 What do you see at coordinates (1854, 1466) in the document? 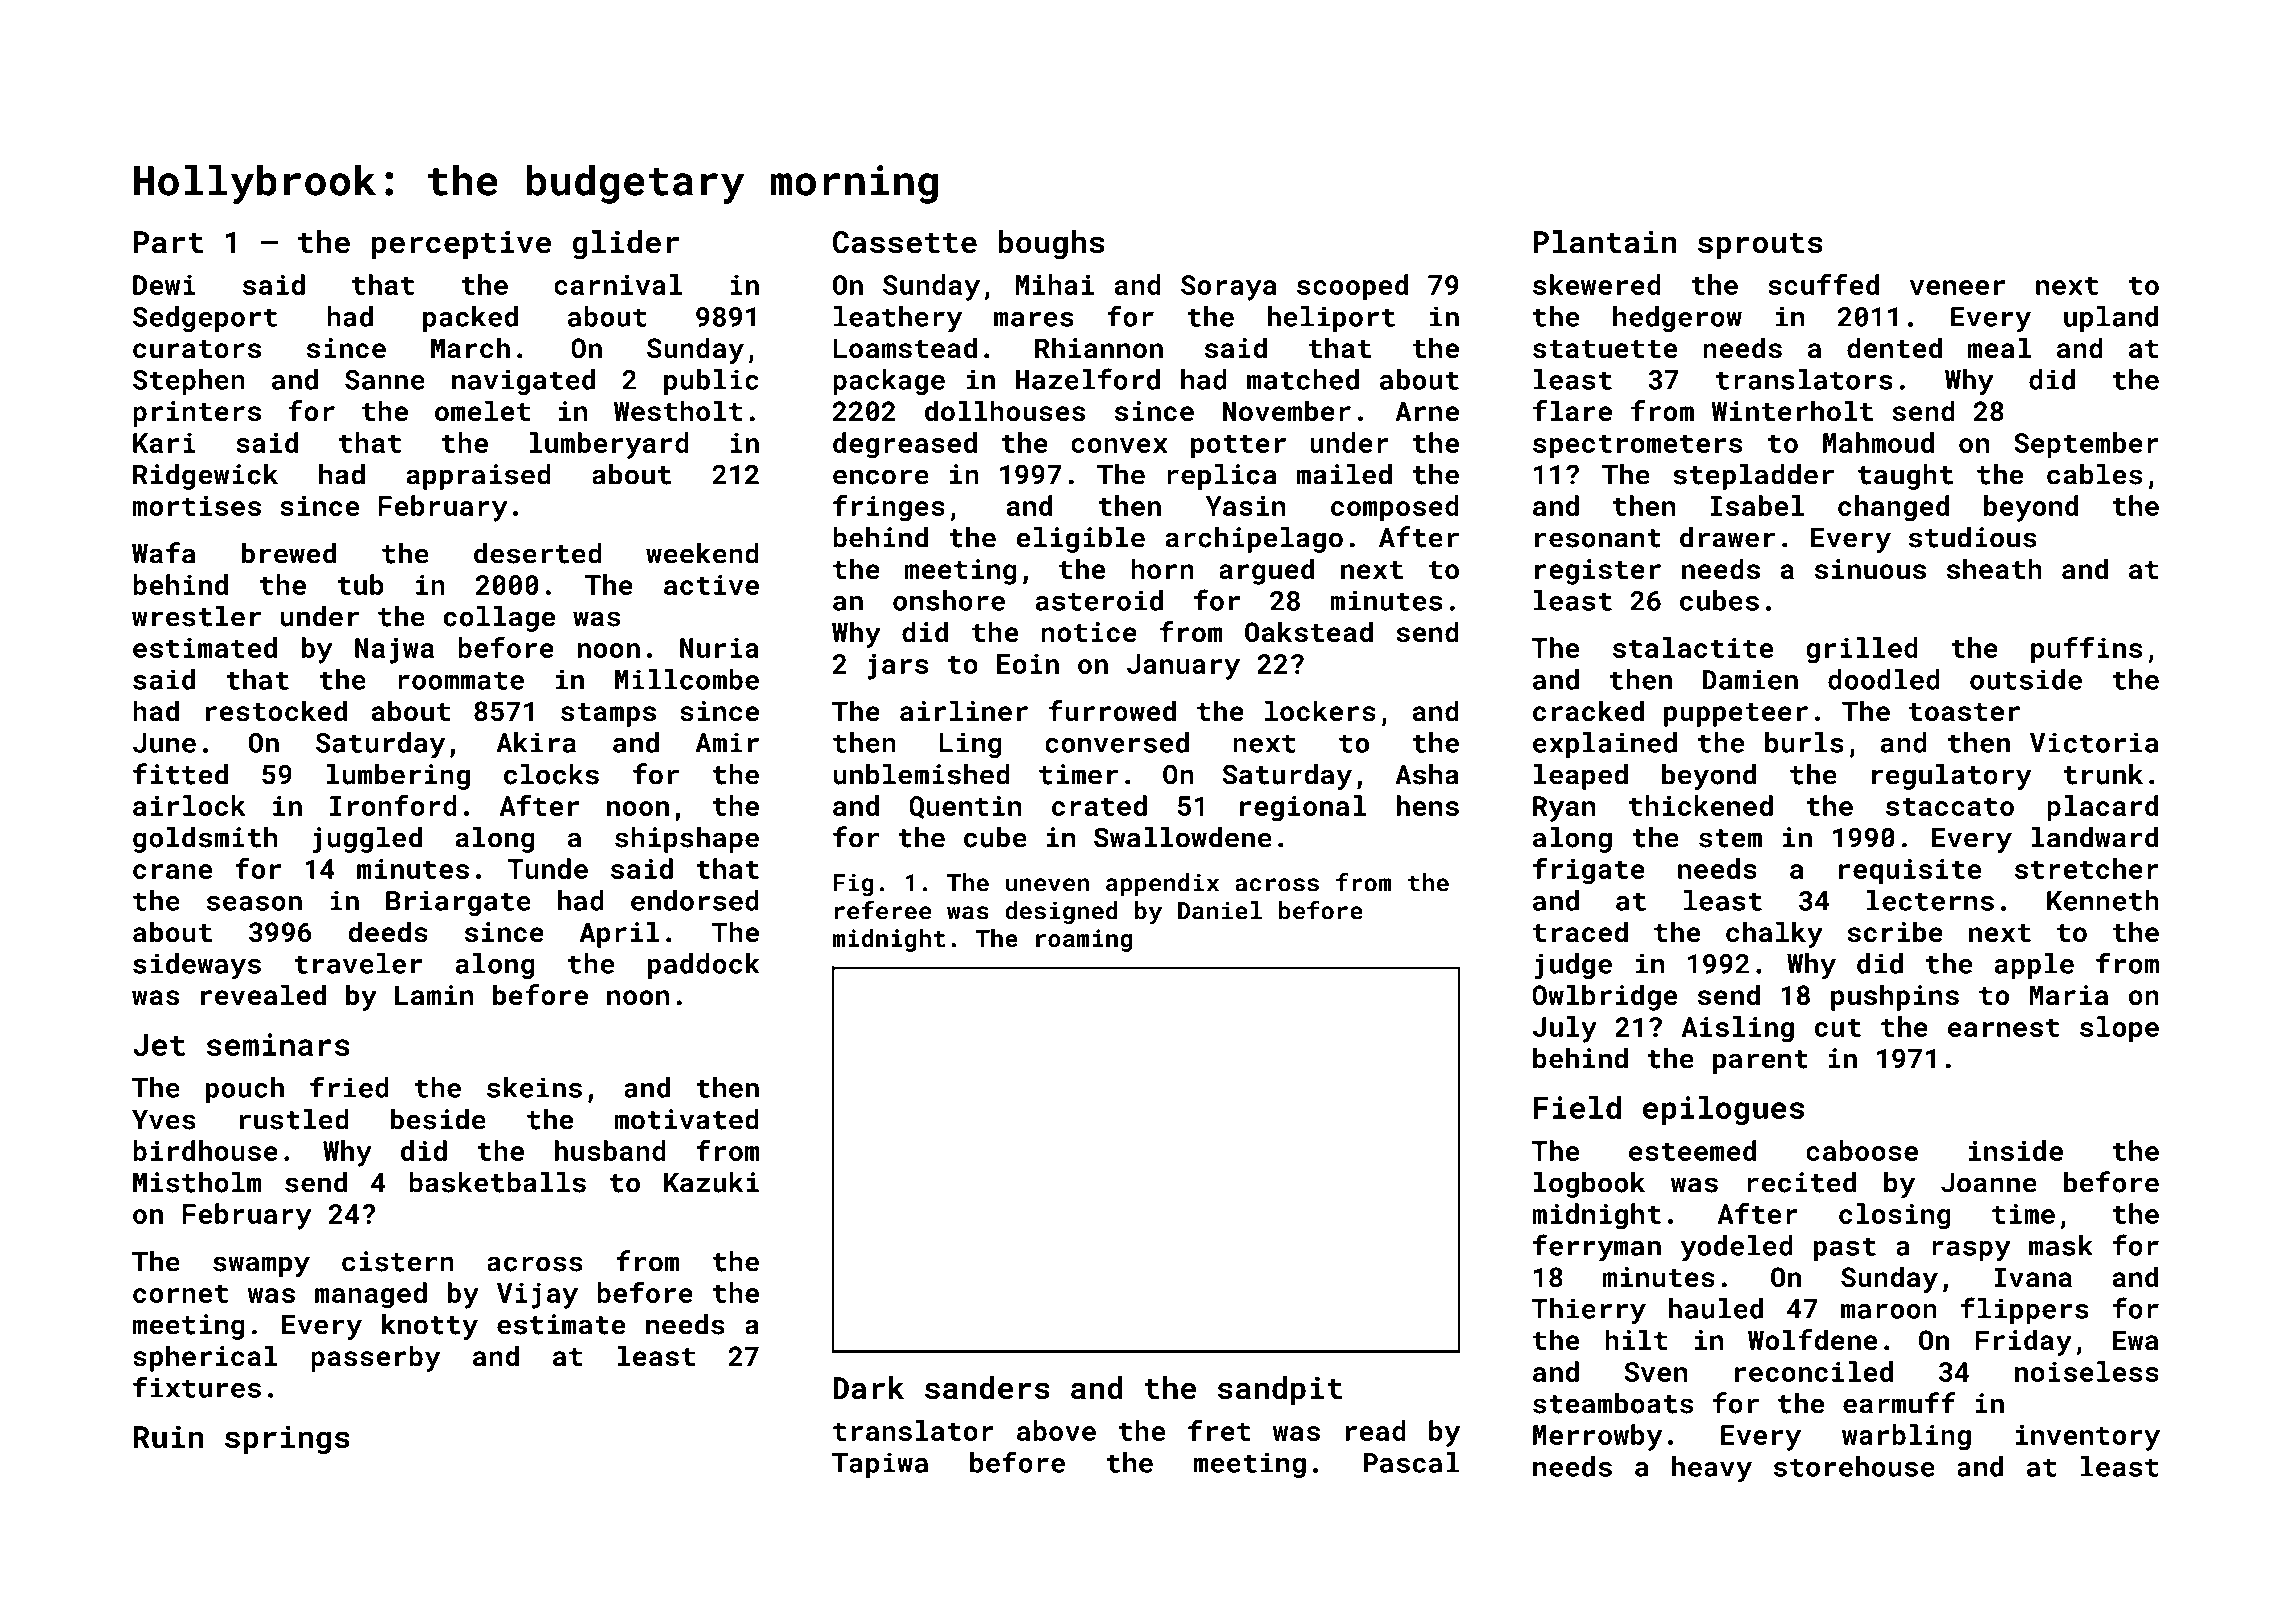
I see `storehouse` at bounding box center [1854, 1466].
